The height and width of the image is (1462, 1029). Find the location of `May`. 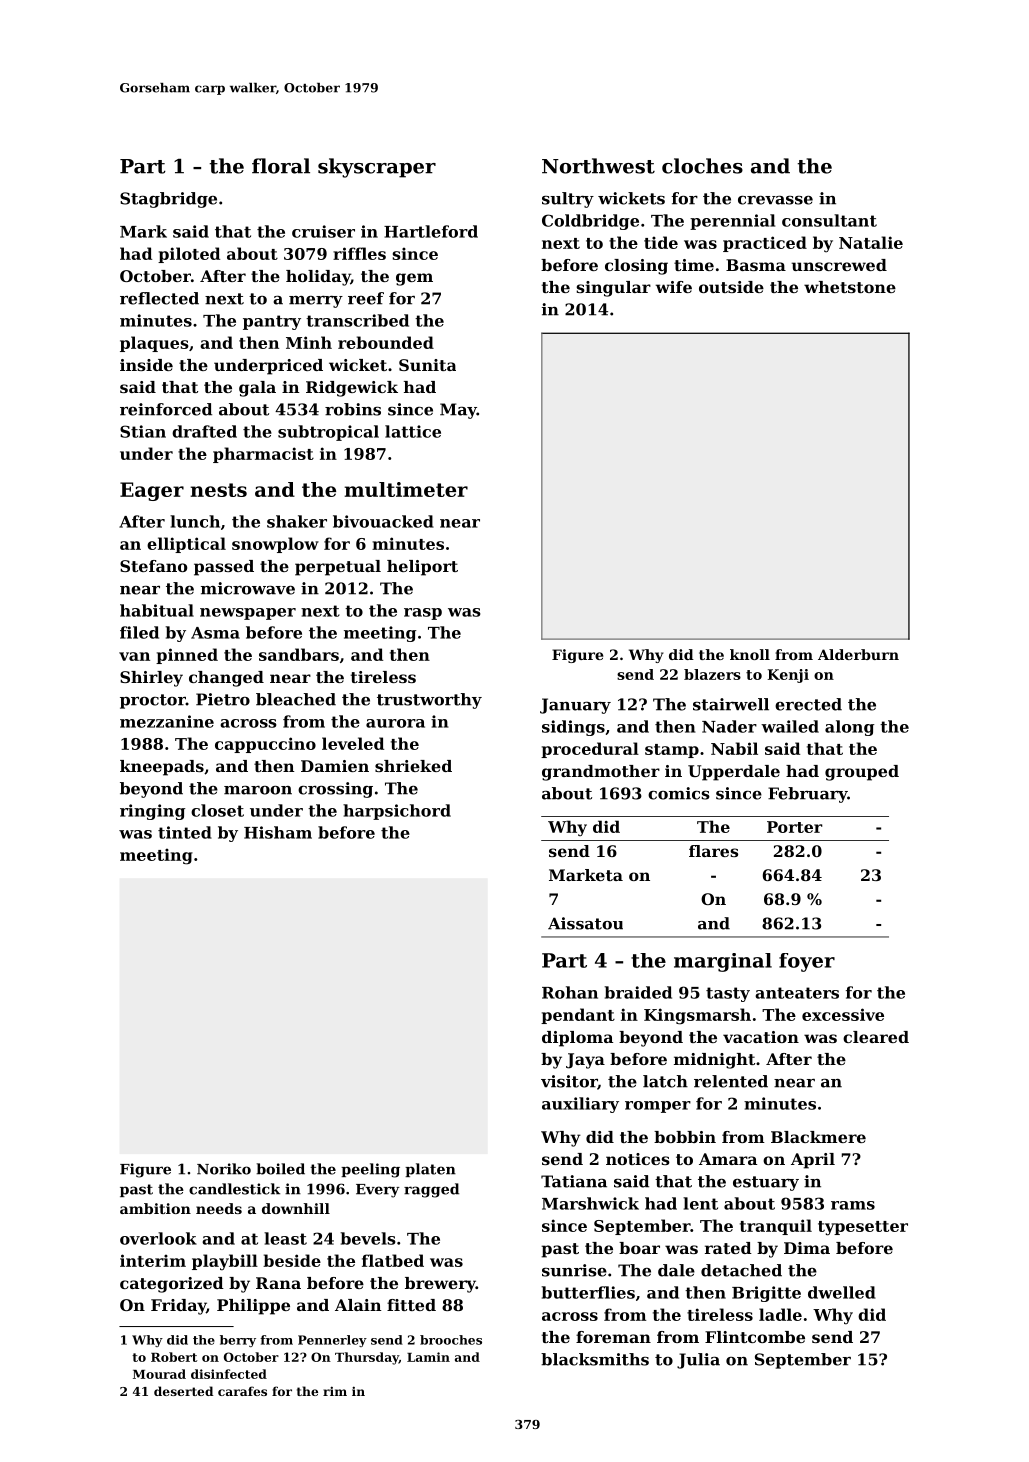

May is located at coordinates (458, 411).
